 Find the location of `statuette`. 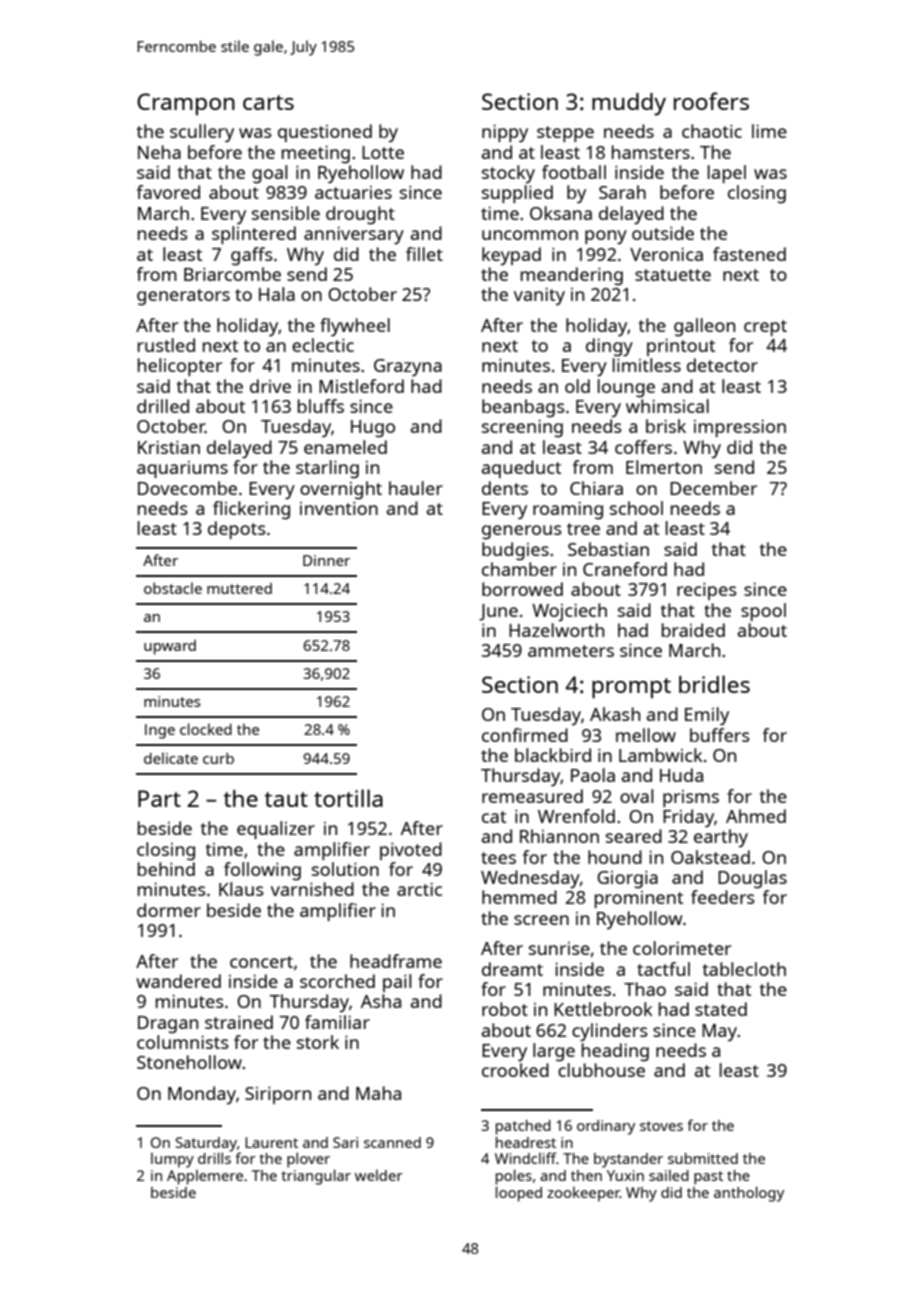

statuette is located at coordinates (673, 275).
